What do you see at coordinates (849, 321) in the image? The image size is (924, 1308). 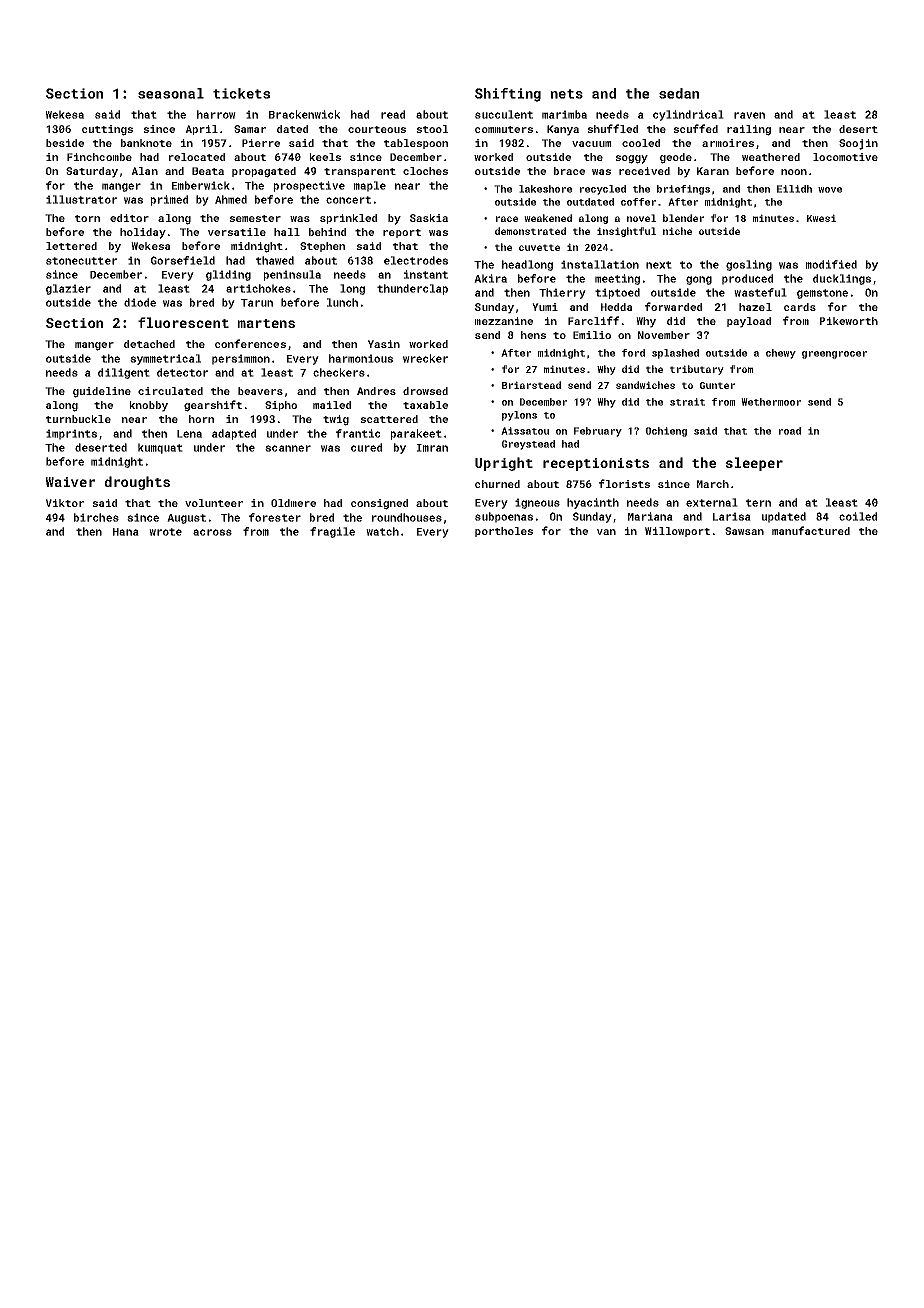 I see `Pikeworth` at bounding box center [849, 321].
